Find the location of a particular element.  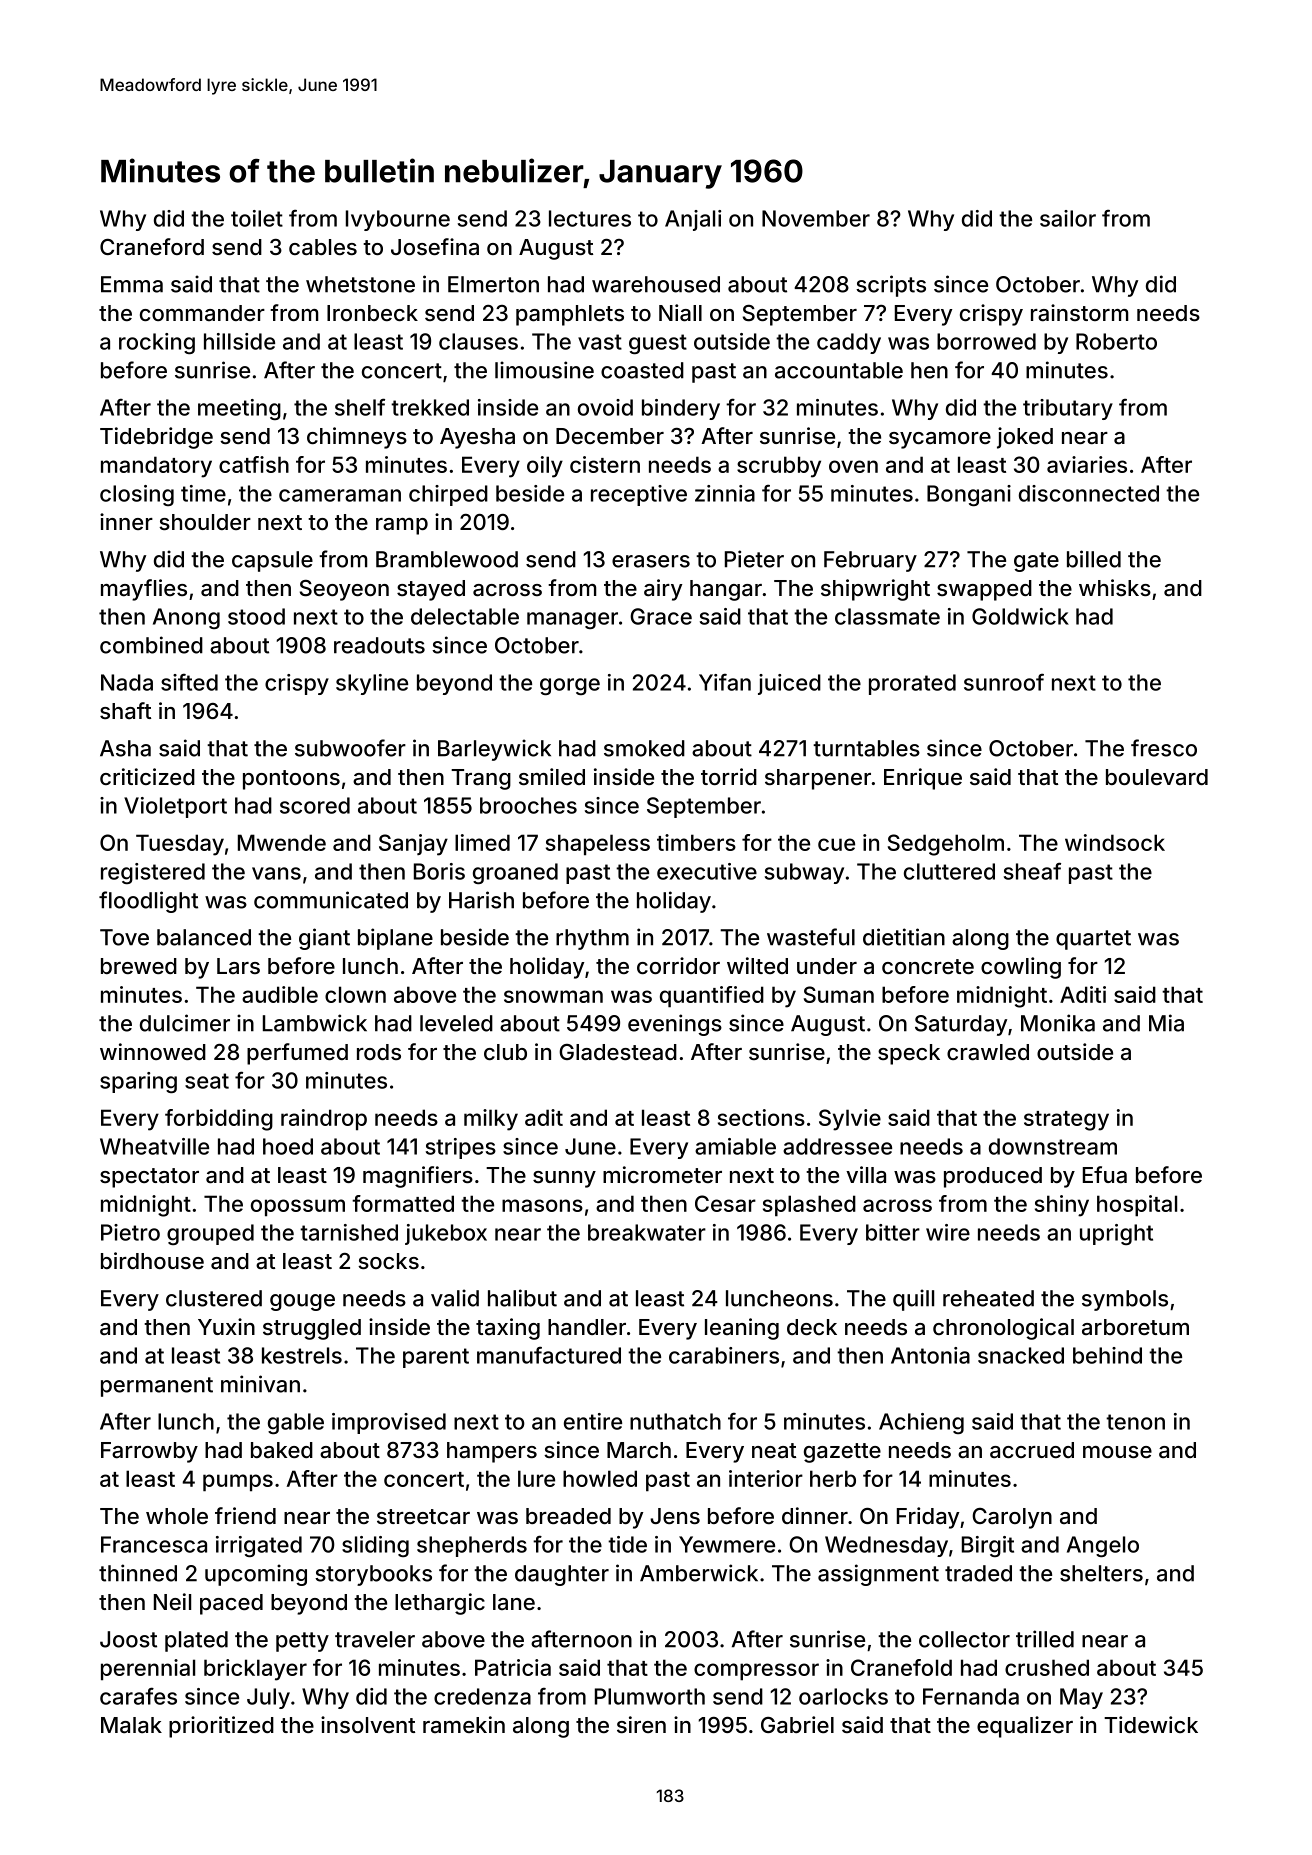

billed is located at coordinates (1094, 559).
